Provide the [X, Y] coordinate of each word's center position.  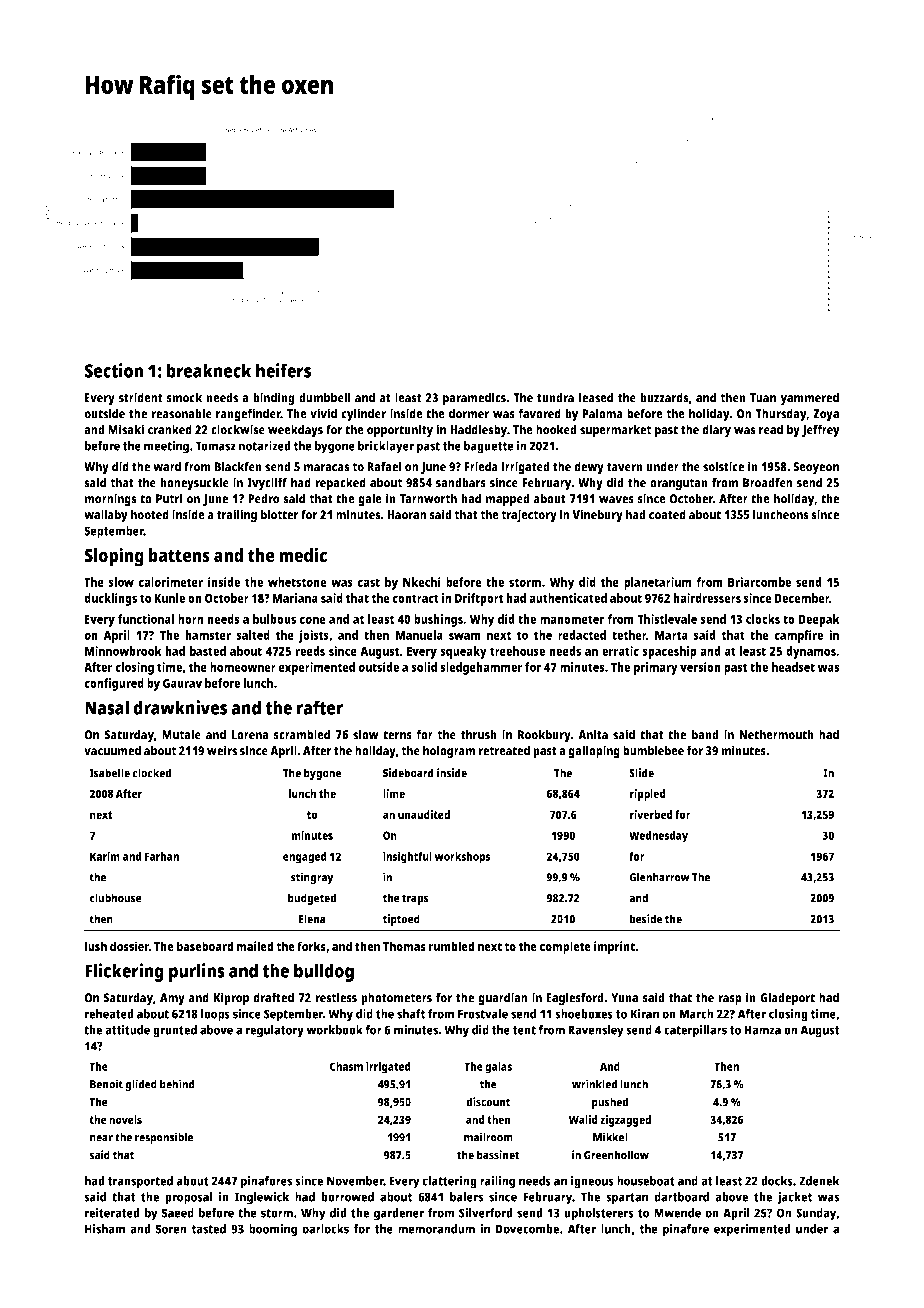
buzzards [664, 397]
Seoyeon [816, 468]
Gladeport [787, 999]
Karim [105, 856]
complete [565, 947]
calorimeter [171, 582]
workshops [462, 858]
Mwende [677, 1213]
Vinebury [597, 516]
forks [311, 946]
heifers [283, 370]
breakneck [209, 370]
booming [273, 1230]
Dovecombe [527, 1229]
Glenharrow [659, 877]
